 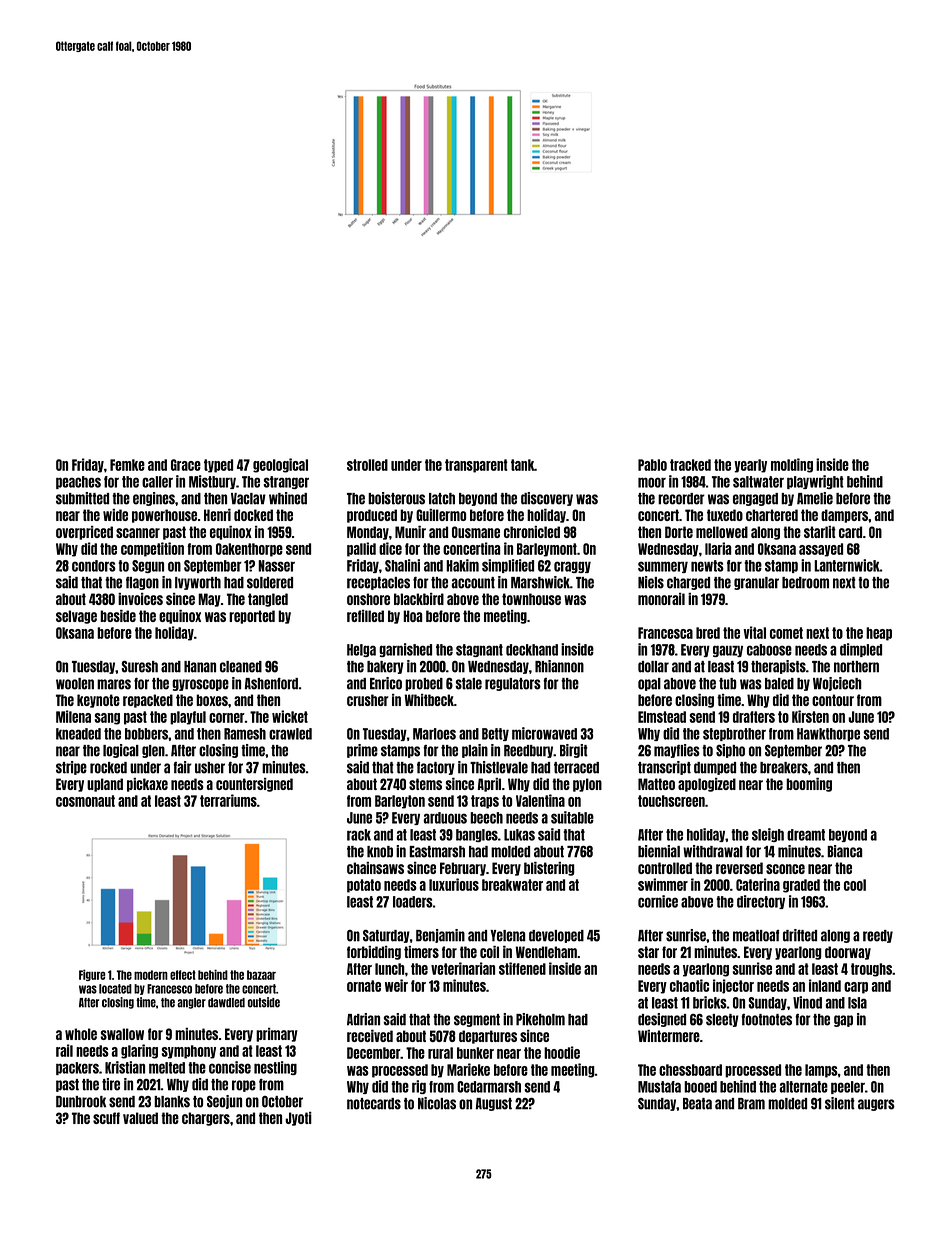 I want to click on gauzy, so click(x=728, y=651).
